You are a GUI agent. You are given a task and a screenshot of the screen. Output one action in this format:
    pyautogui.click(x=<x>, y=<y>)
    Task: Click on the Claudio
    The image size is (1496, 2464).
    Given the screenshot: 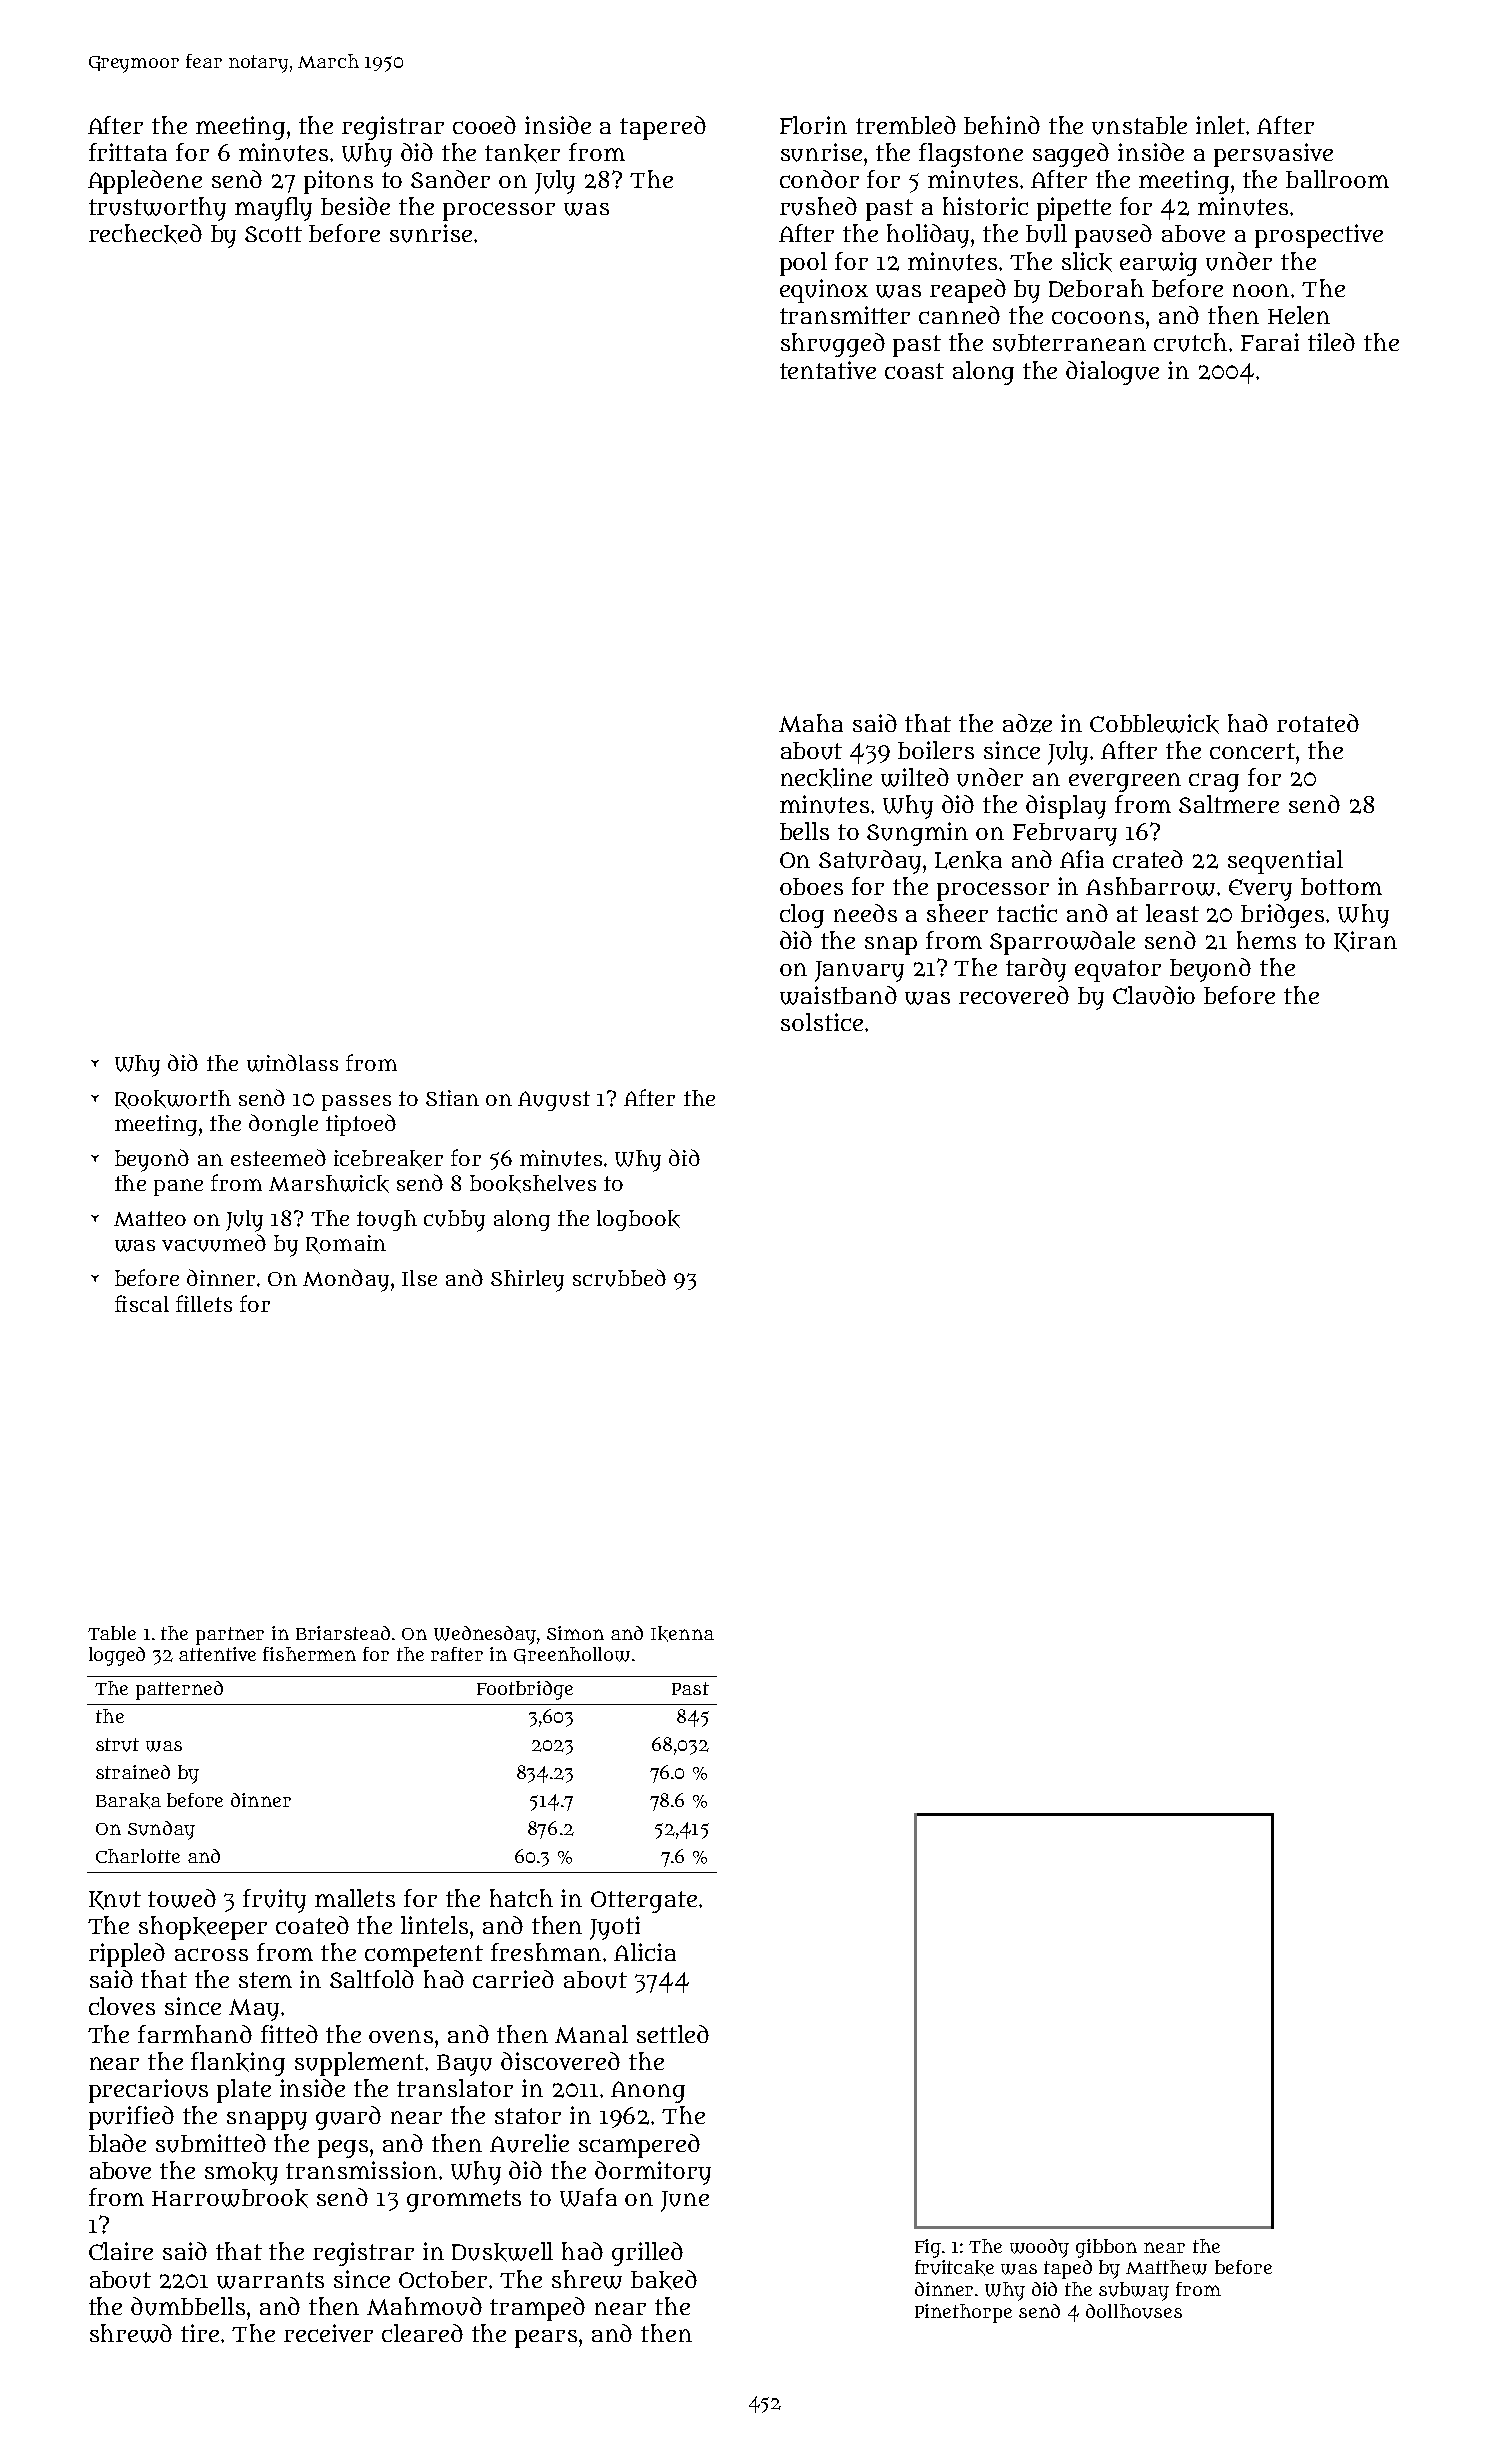 What is the action you would take?
    pyautogui.click(x=1154, y=995)
